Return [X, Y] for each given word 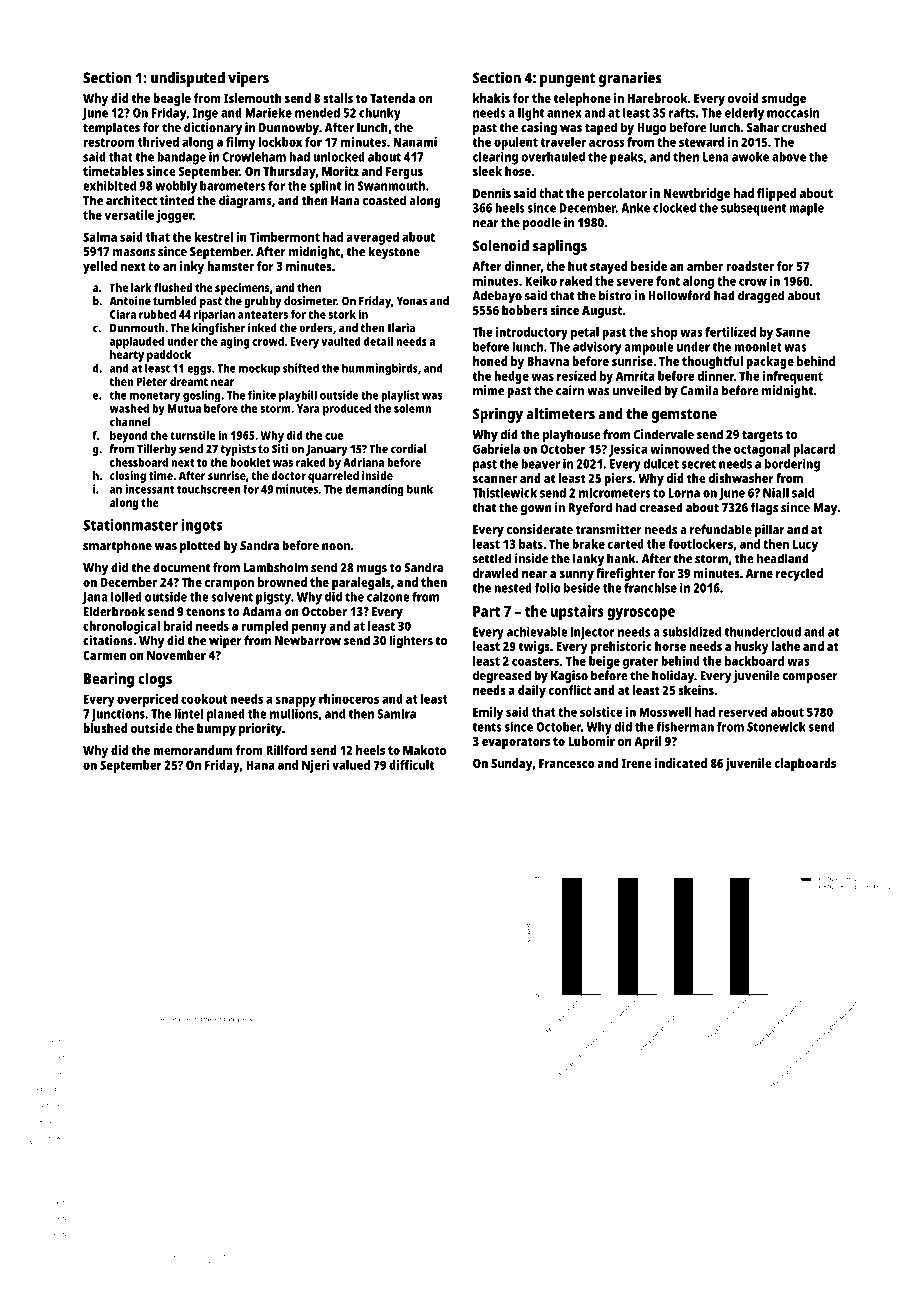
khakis [491, 98]
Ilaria [401, 328]
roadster [750, 266]
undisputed [188, 79]
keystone [394, 253]
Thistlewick [504, 493]
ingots [202, 526]
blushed [105, 728]
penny [309, 628]
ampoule [649, 348]
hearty [127, 356]
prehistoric [621, 647]
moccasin [793, 113]
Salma [100, 237]
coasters [535, 661]
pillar [769, 531]
